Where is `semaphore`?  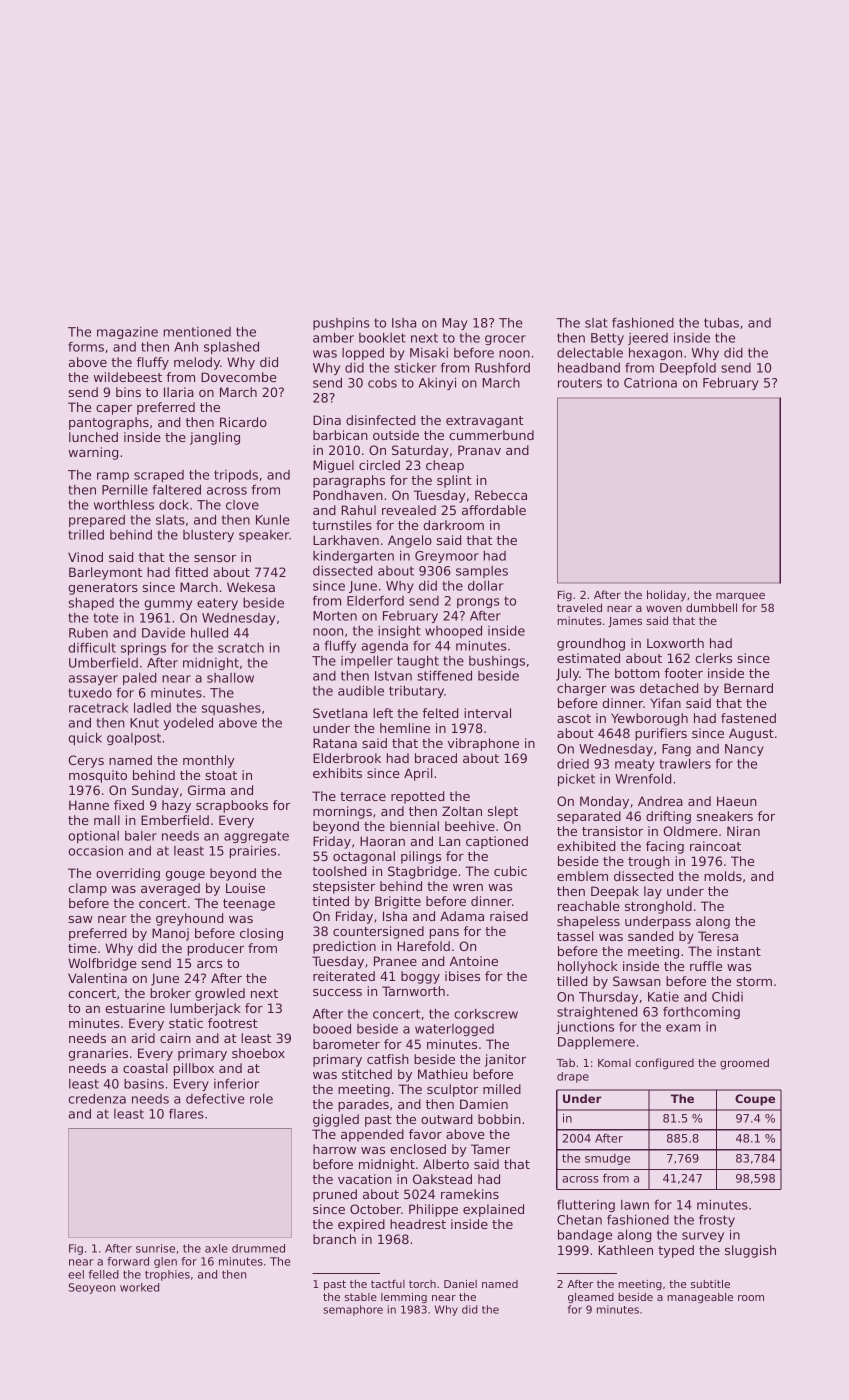
semaphore is located at coordinates (353, 1310).
